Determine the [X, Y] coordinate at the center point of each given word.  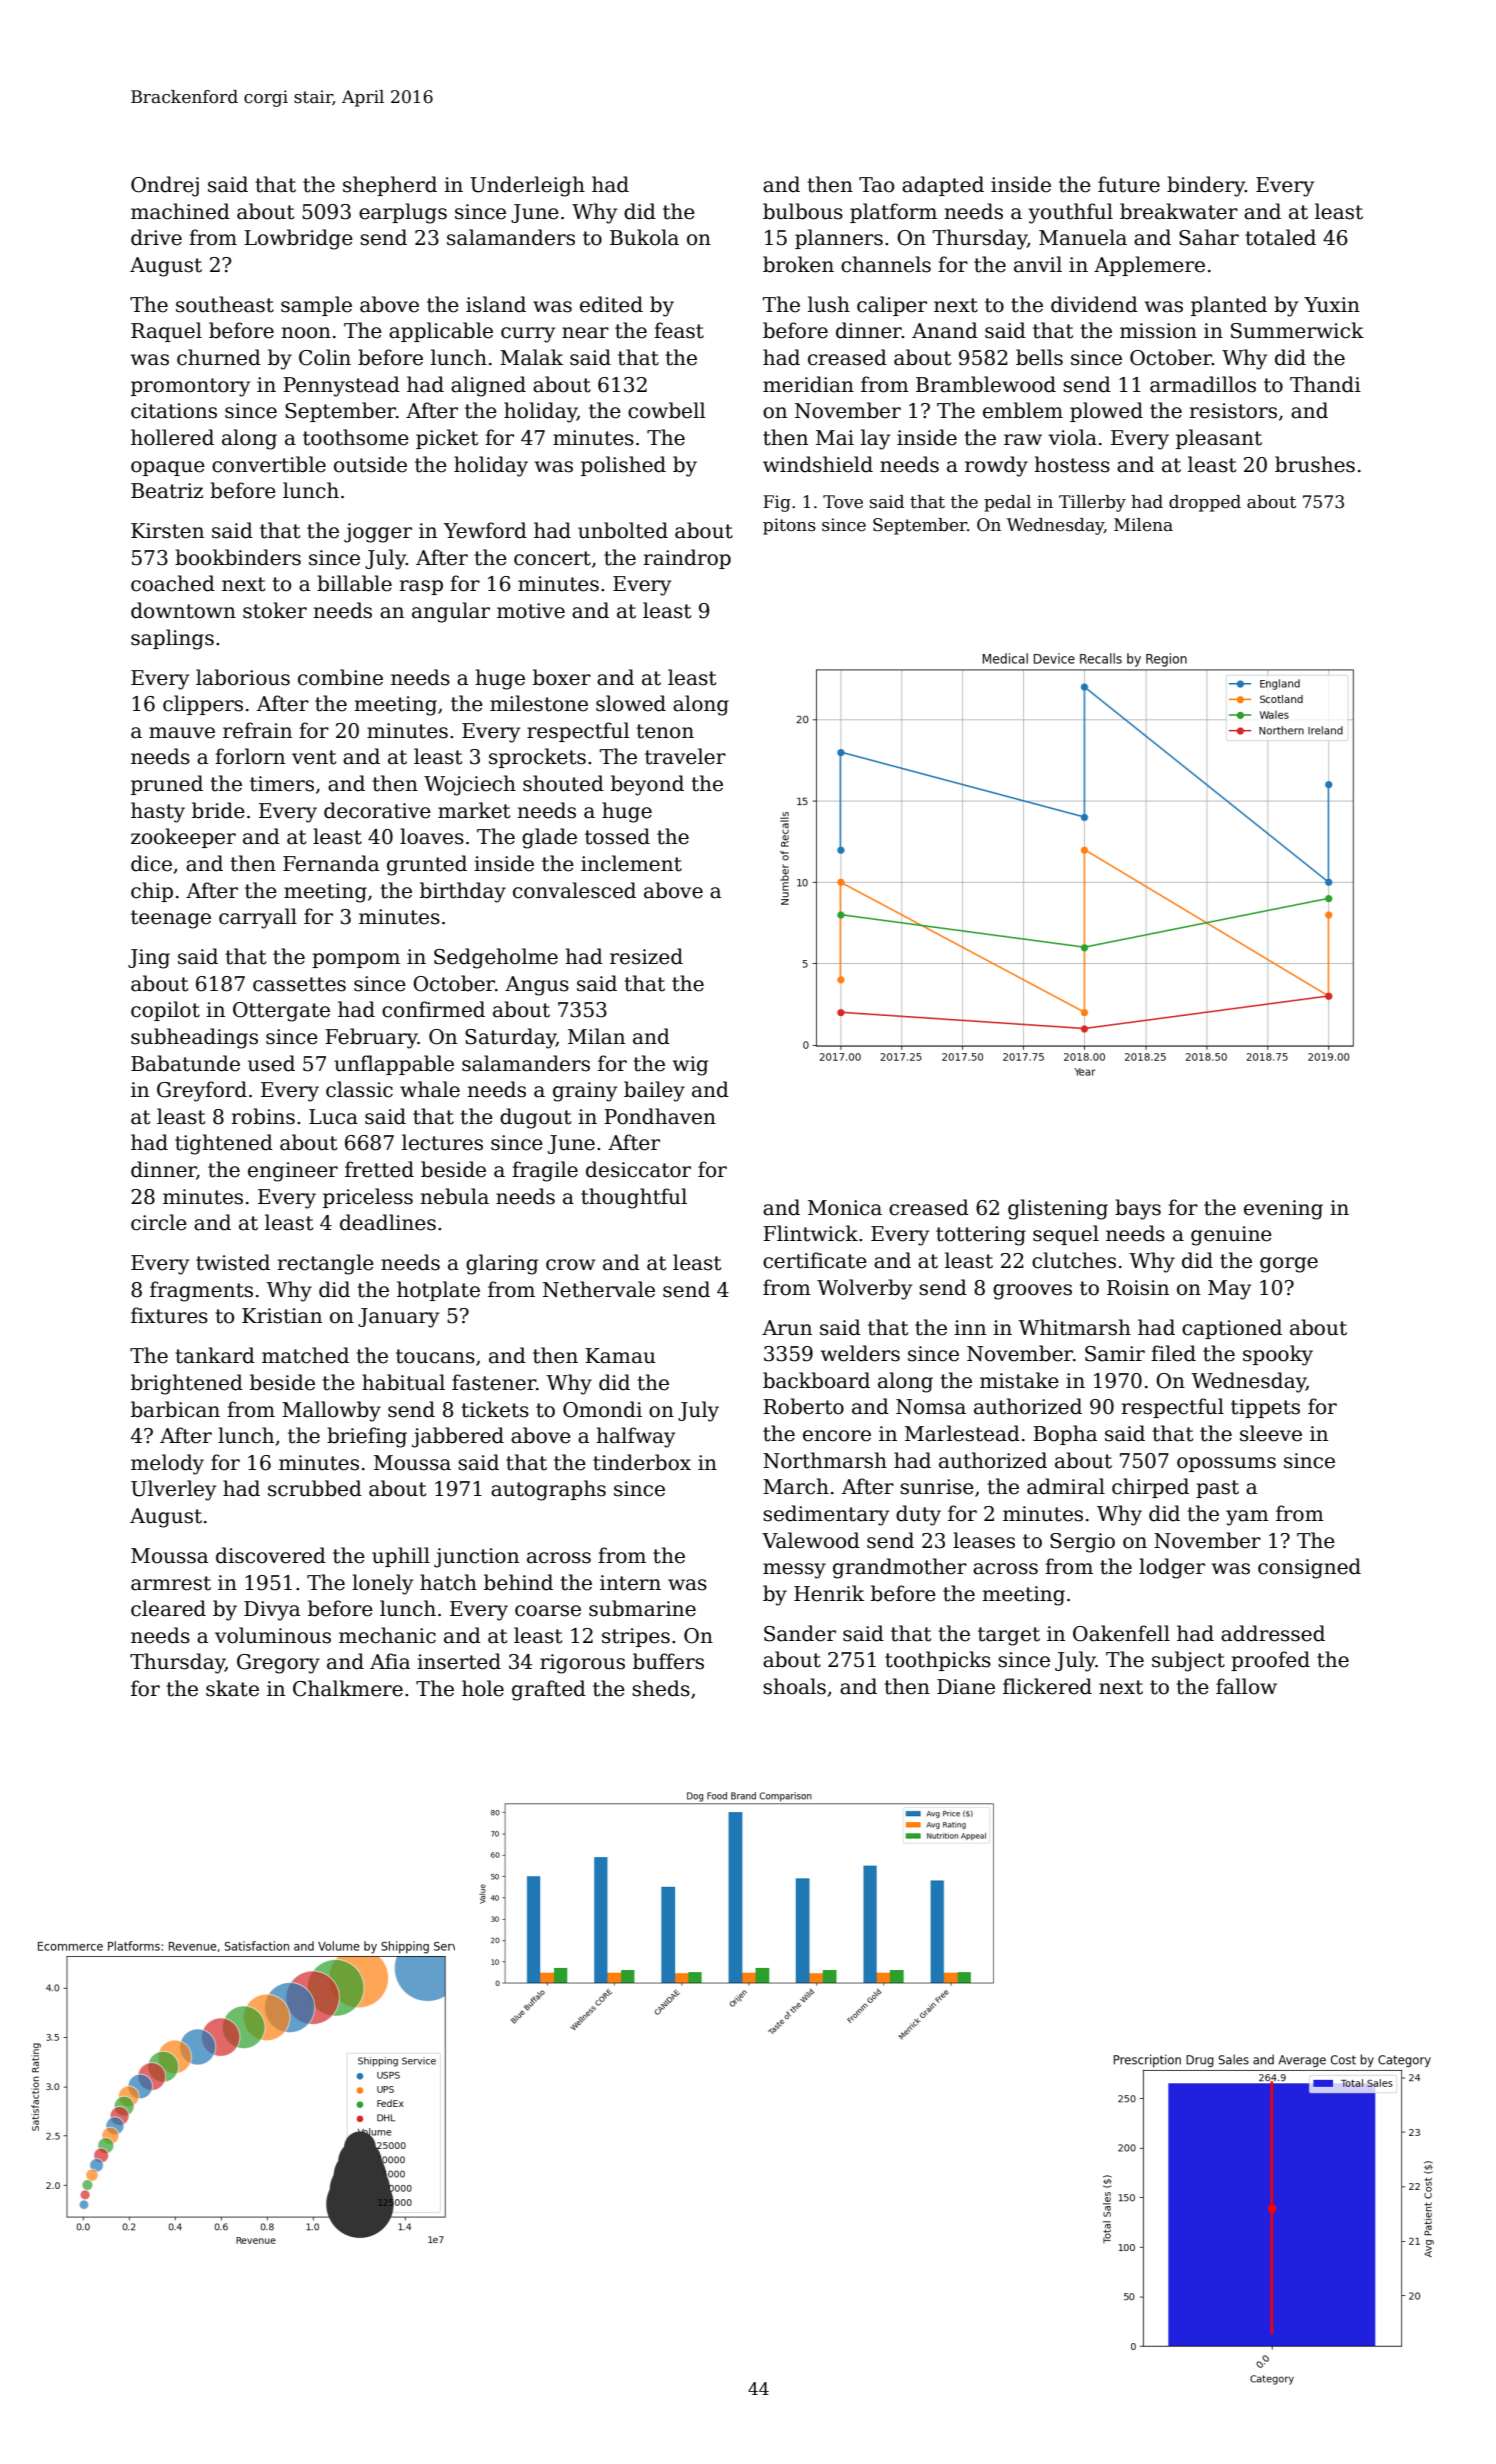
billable [354, 583]
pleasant [1219, 439]
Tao [876, 185]
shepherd [390, 186]
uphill [401, 1557]
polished [623, 466]
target [1009, 1636]
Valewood [811, 1540]
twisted [233, 1262]
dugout [535, 1118]
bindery [1206, 186]
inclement [631, 863]
